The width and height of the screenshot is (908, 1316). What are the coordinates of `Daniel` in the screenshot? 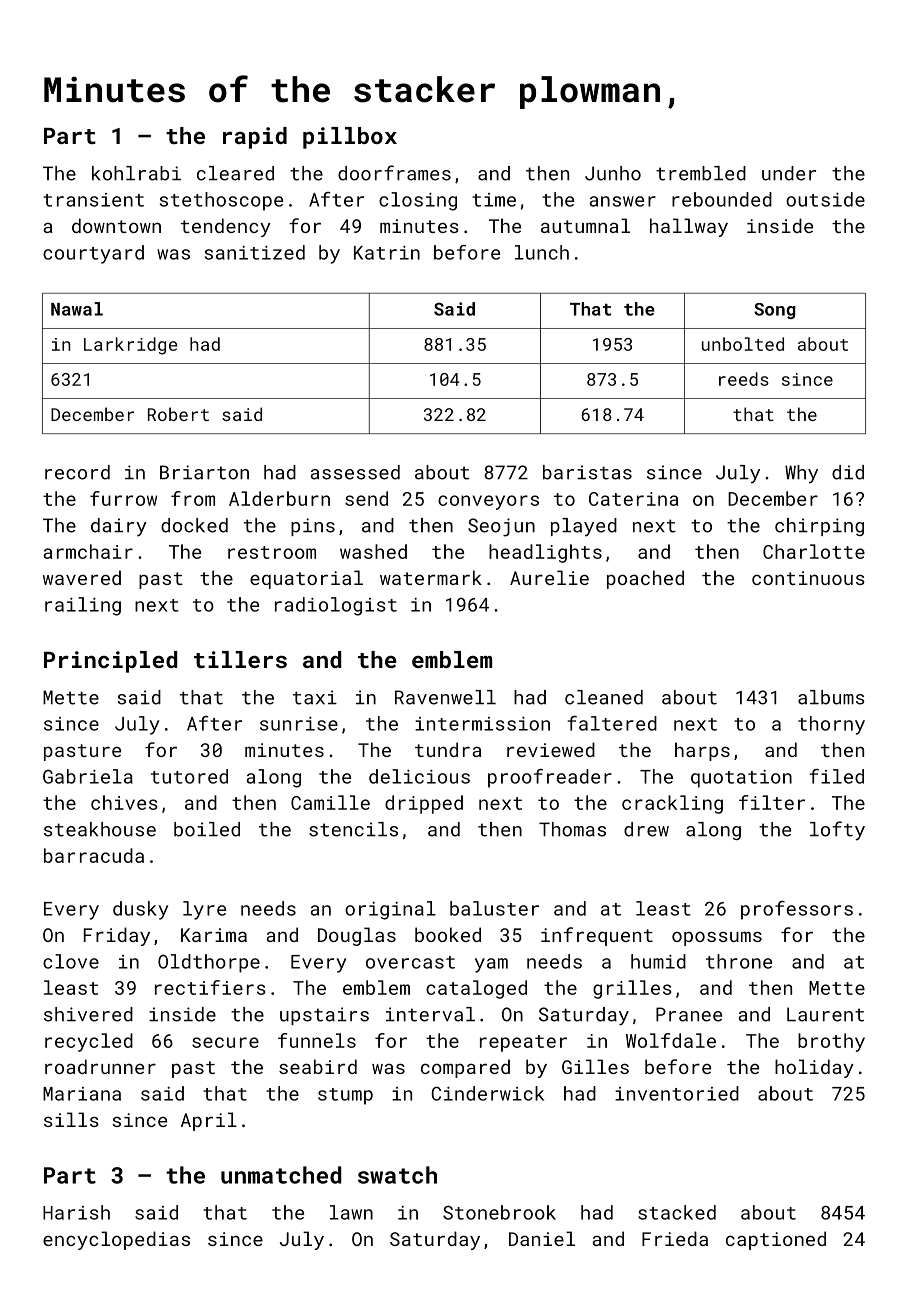 It's located at (542, 1238).
